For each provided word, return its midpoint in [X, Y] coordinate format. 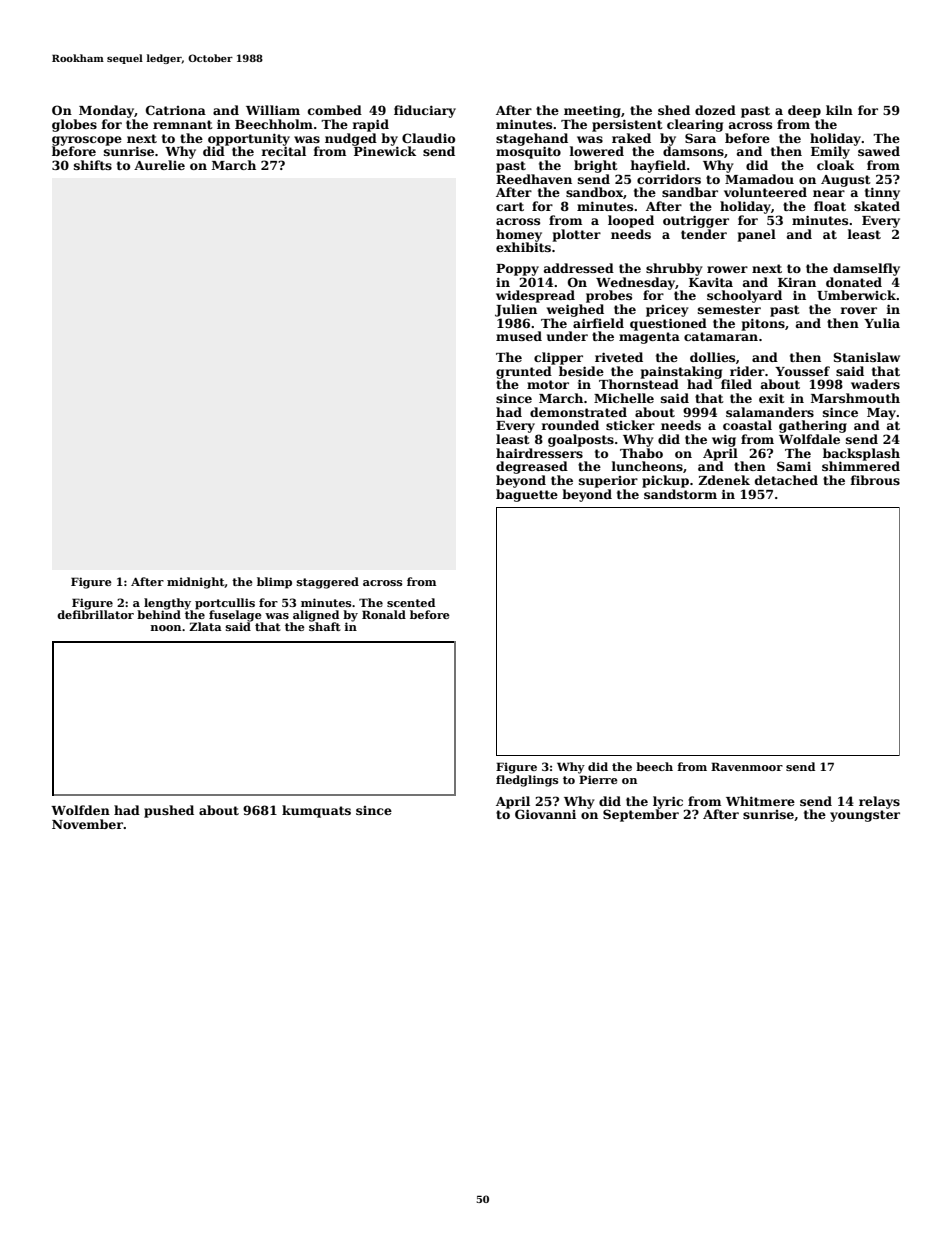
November [88, 824]
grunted [524, 372]
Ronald [384, 614]
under [567, 336]
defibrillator [95, 614]
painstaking [681, 372]
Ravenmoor [747, 766]
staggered [328, 583]
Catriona [176, 110]
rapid [370, 125]
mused [519, 336]
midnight [196, 583]
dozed [715, 110]
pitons [763, 324]
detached [786, 480]
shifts [93, 165]
